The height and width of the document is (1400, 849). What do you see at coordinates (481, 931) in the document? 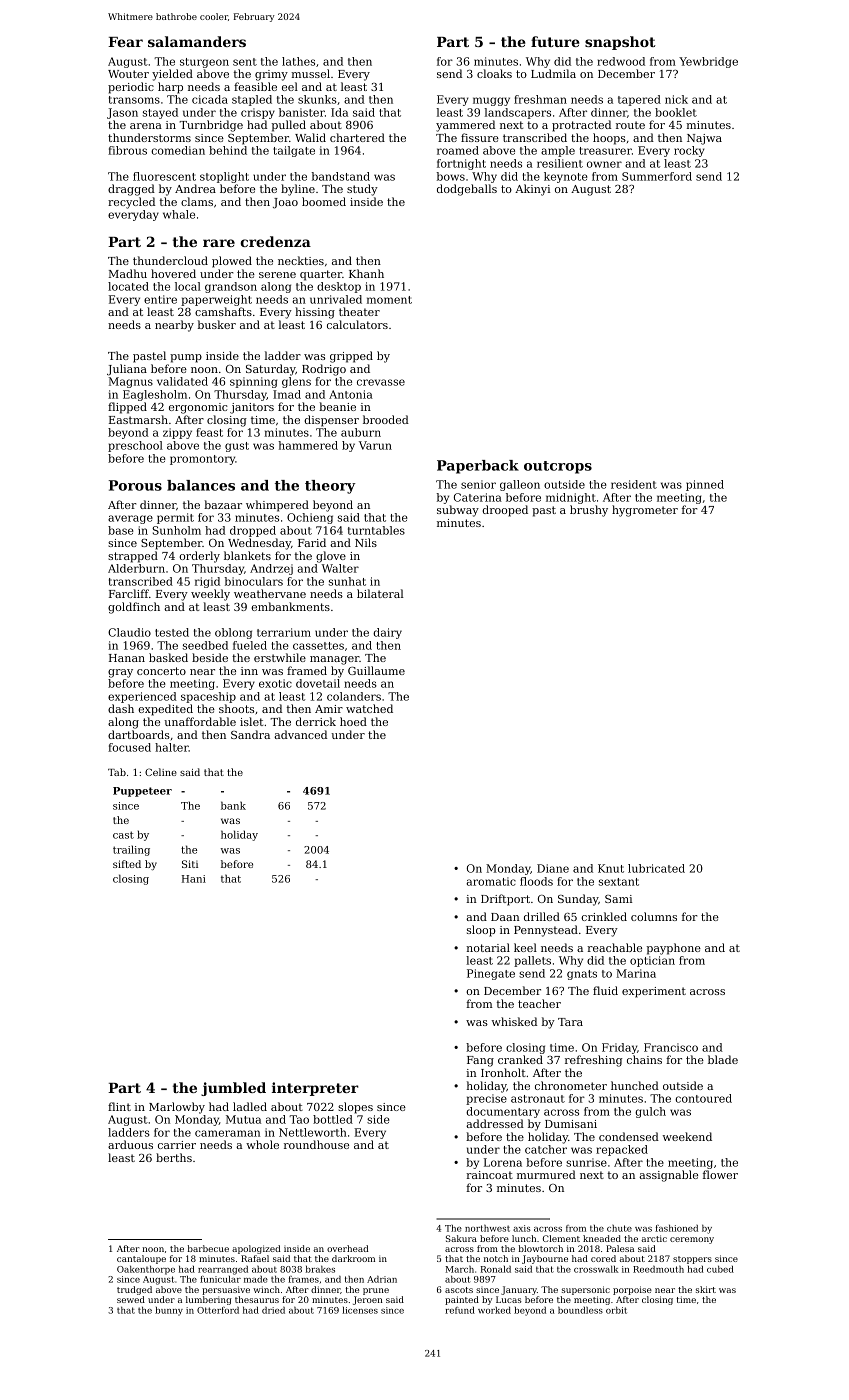
I see `sloop` at bounding box center [481, 931].
